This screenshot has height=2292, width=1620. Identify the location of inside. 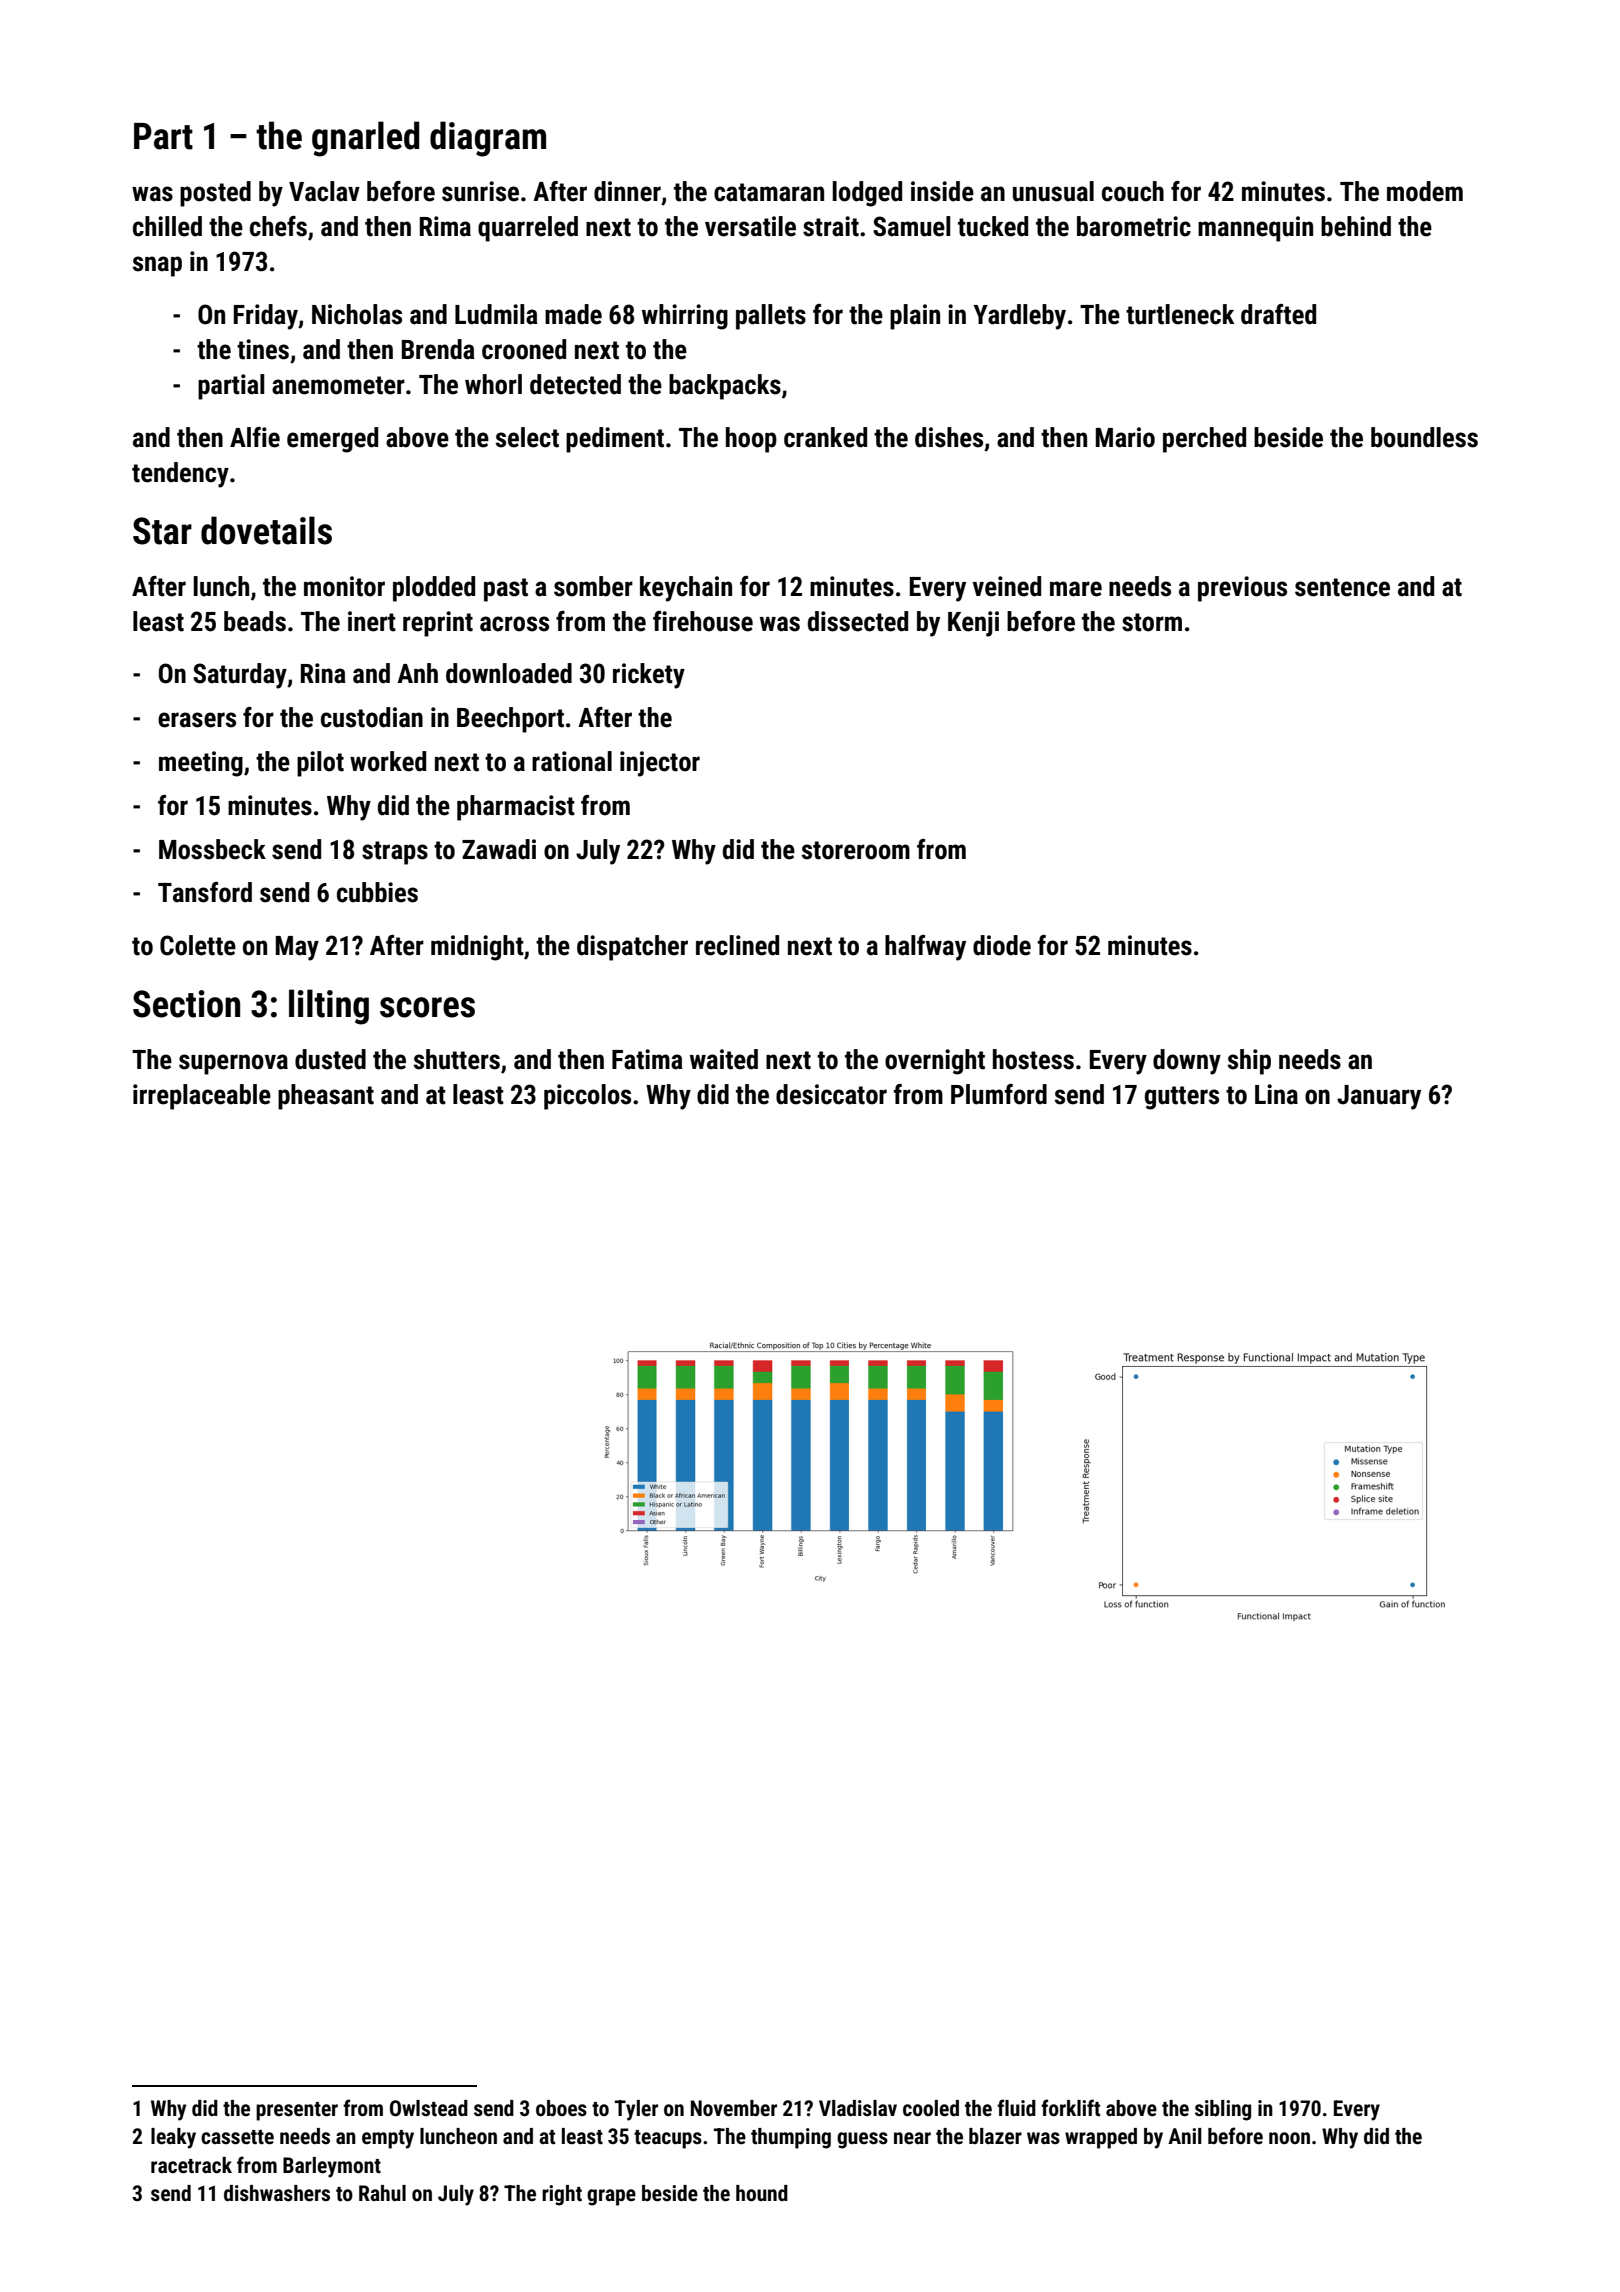
(942, 191).
